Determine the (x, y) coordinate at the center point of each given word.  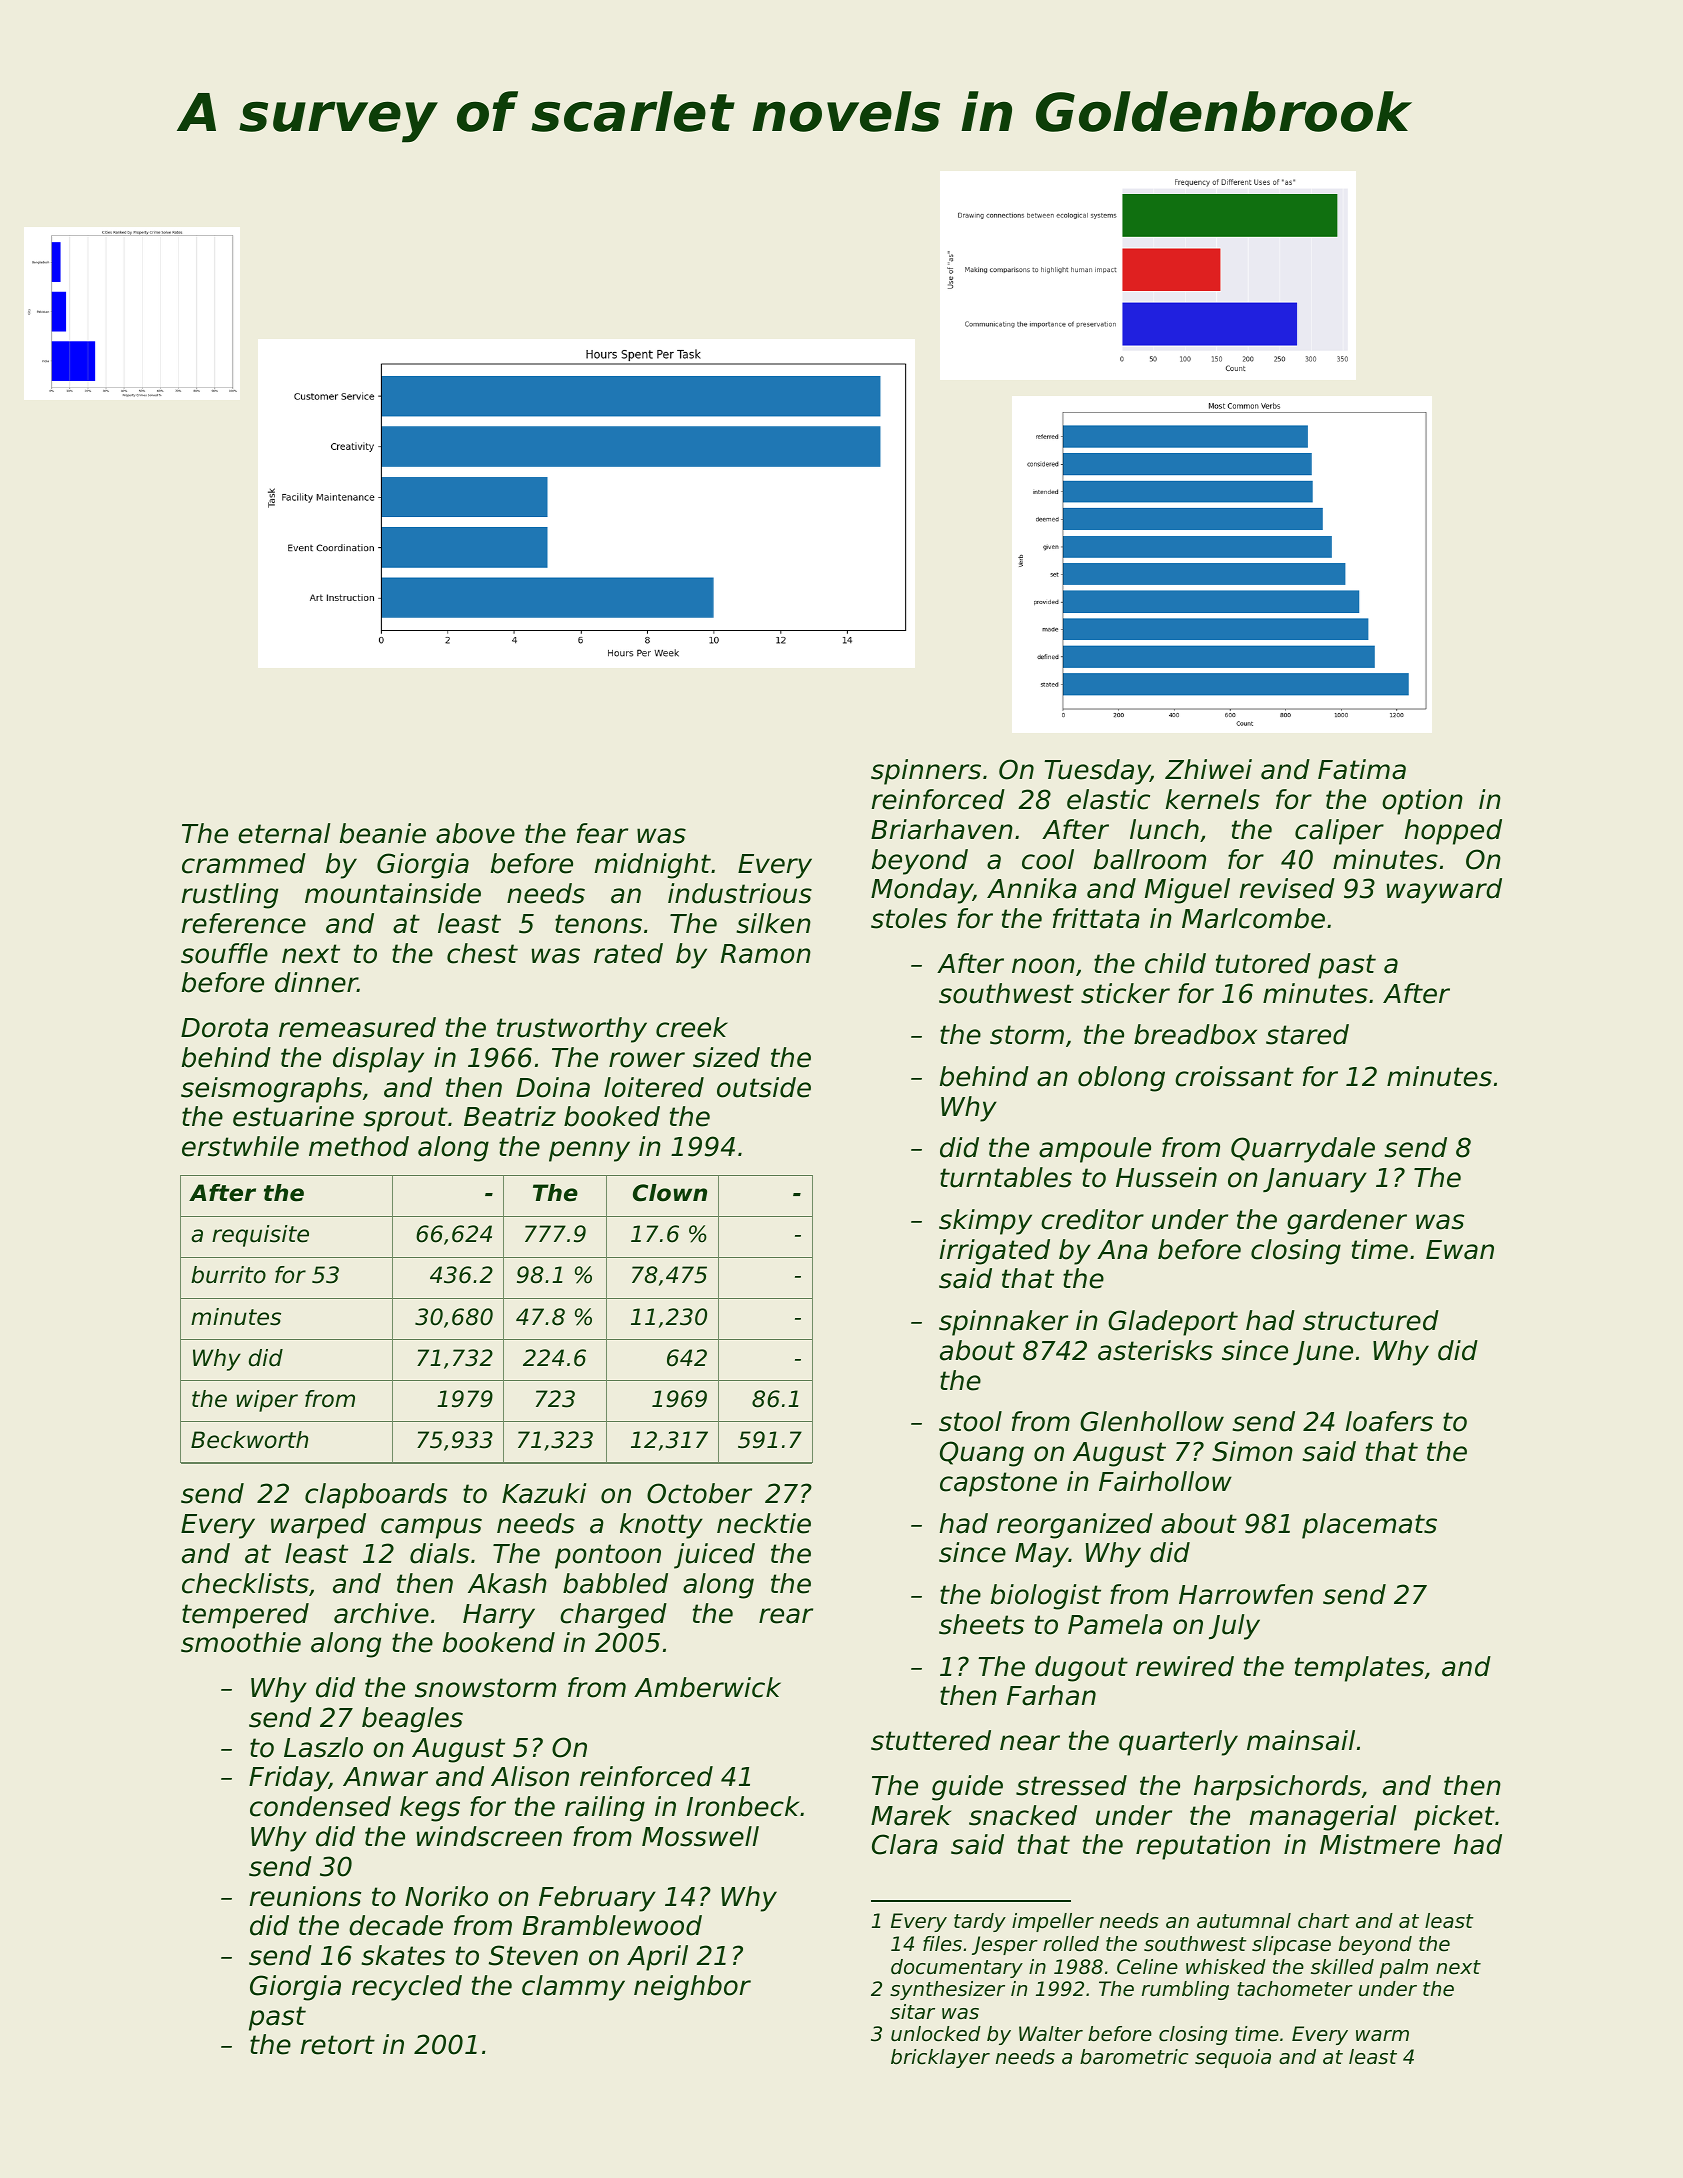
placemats (1369, 1526)
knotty (661, 1526)
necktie (764, 1523)
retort (338, 2045)
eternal (284, 833)
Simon (1252, 1451)
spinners (926, 772)
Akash (507, 1583)
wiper (267, 1401)
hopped (1453, 832)
